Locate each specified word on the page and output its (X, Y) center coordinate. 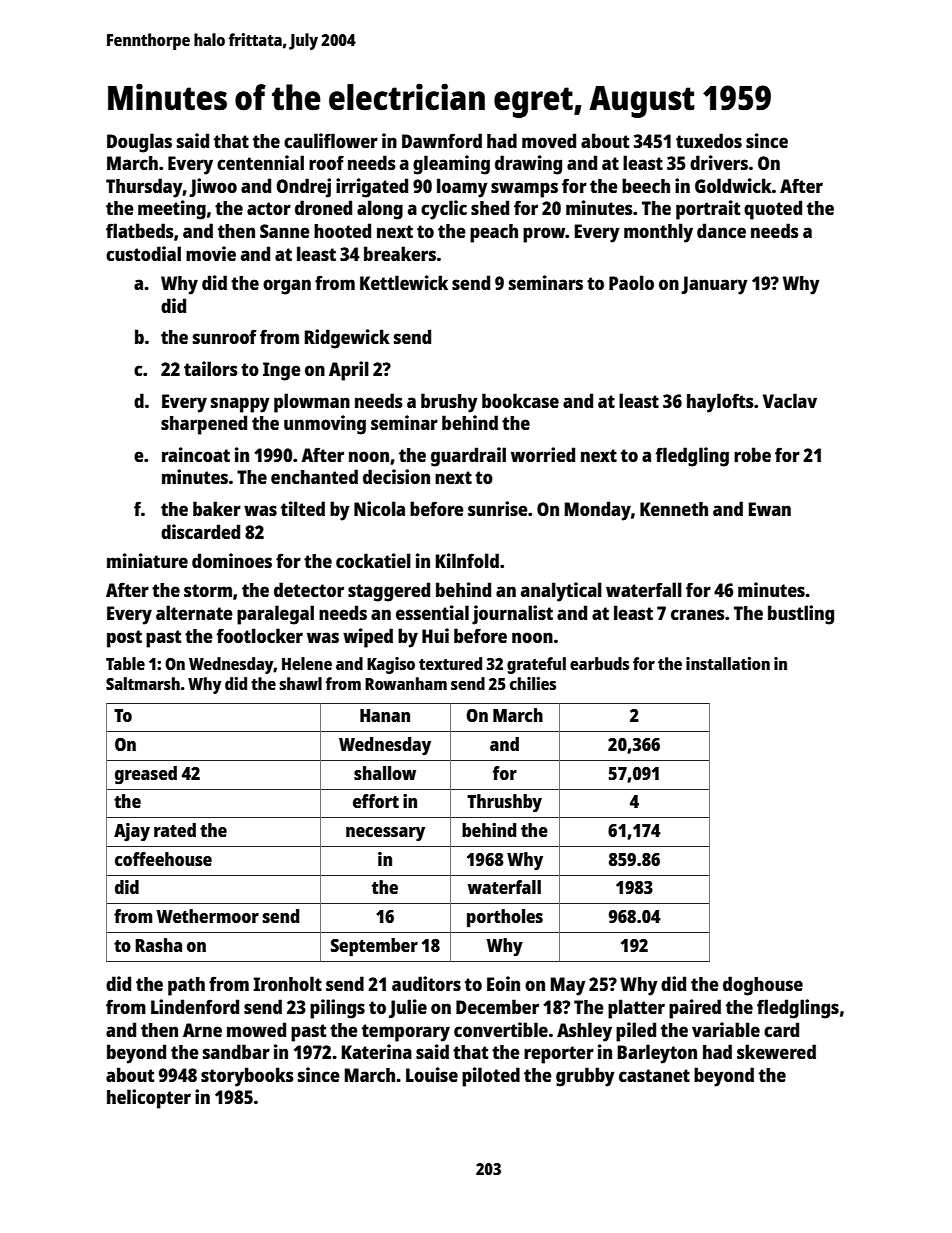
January (714, 285)
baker (217, 508)
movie (211, 253)
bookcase (520, 400)
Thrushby (504, 803)
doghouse (763, 986)
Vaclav (790, 400)
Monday (598, 511)
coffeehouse (163, 859)
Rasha (158, 945)
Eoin (503, 983)
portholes (505, 918)
